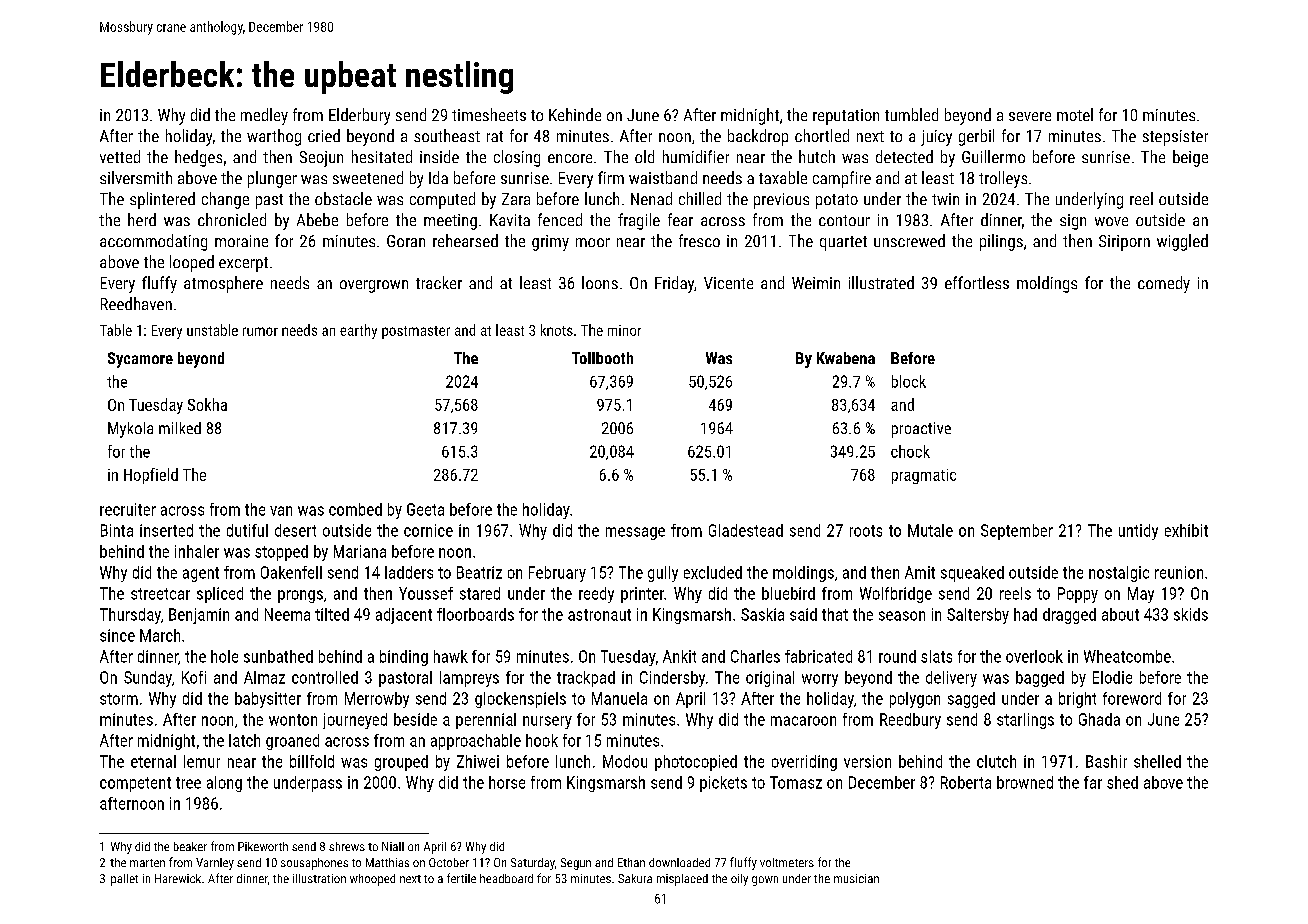  I want to click on headboard, so click(506, 878).
